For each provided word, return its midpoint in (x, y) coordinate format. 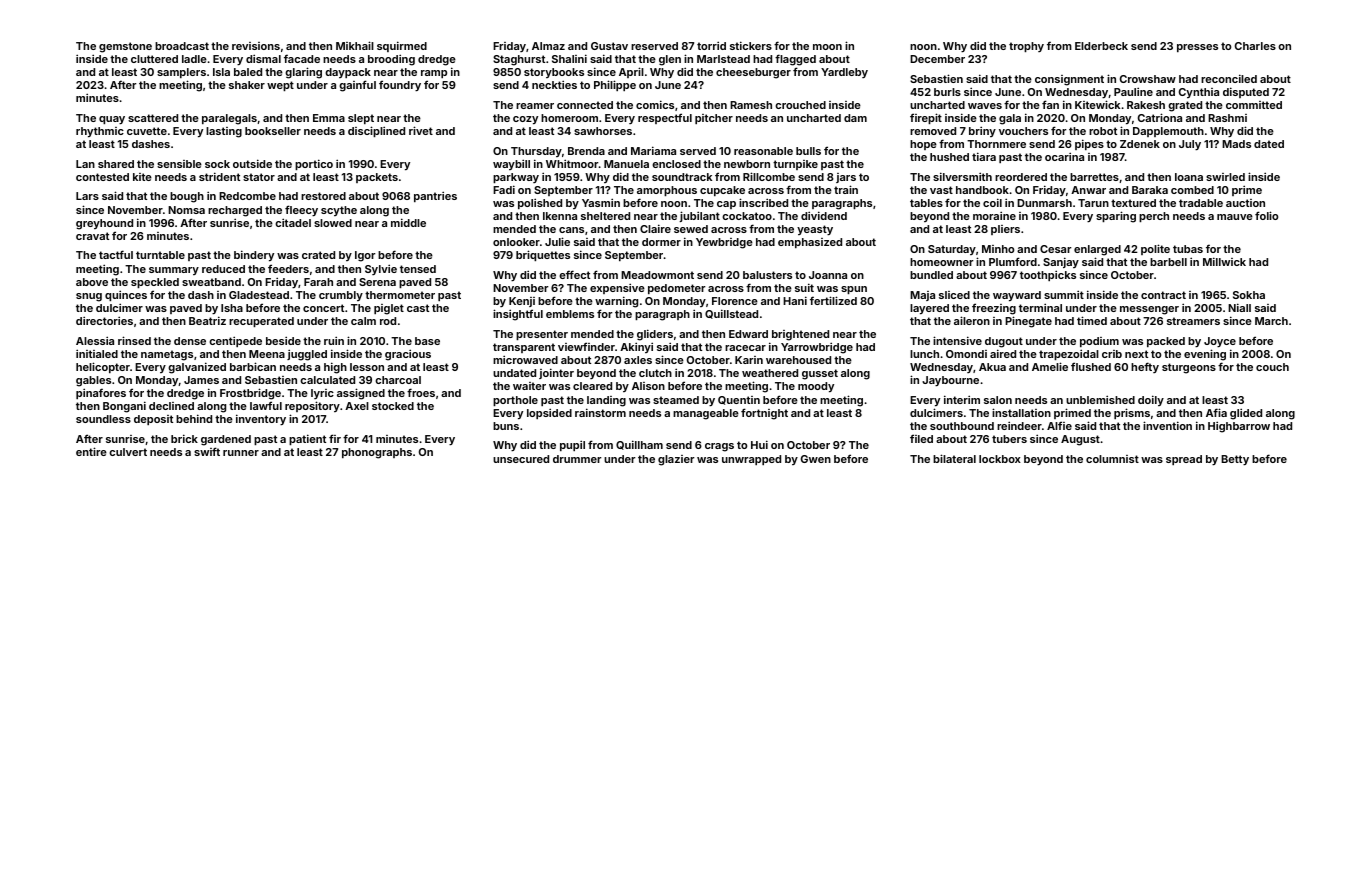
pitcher (714, 119)
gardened (226, 440)
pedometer (677, 289)
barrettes (1094, 177)
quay (112, 120)
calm (363, 321)
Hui (759, 444)
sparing (1116, 217)
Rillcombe (769, 176)
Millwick (1224, 261)
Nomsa (186, 210)
